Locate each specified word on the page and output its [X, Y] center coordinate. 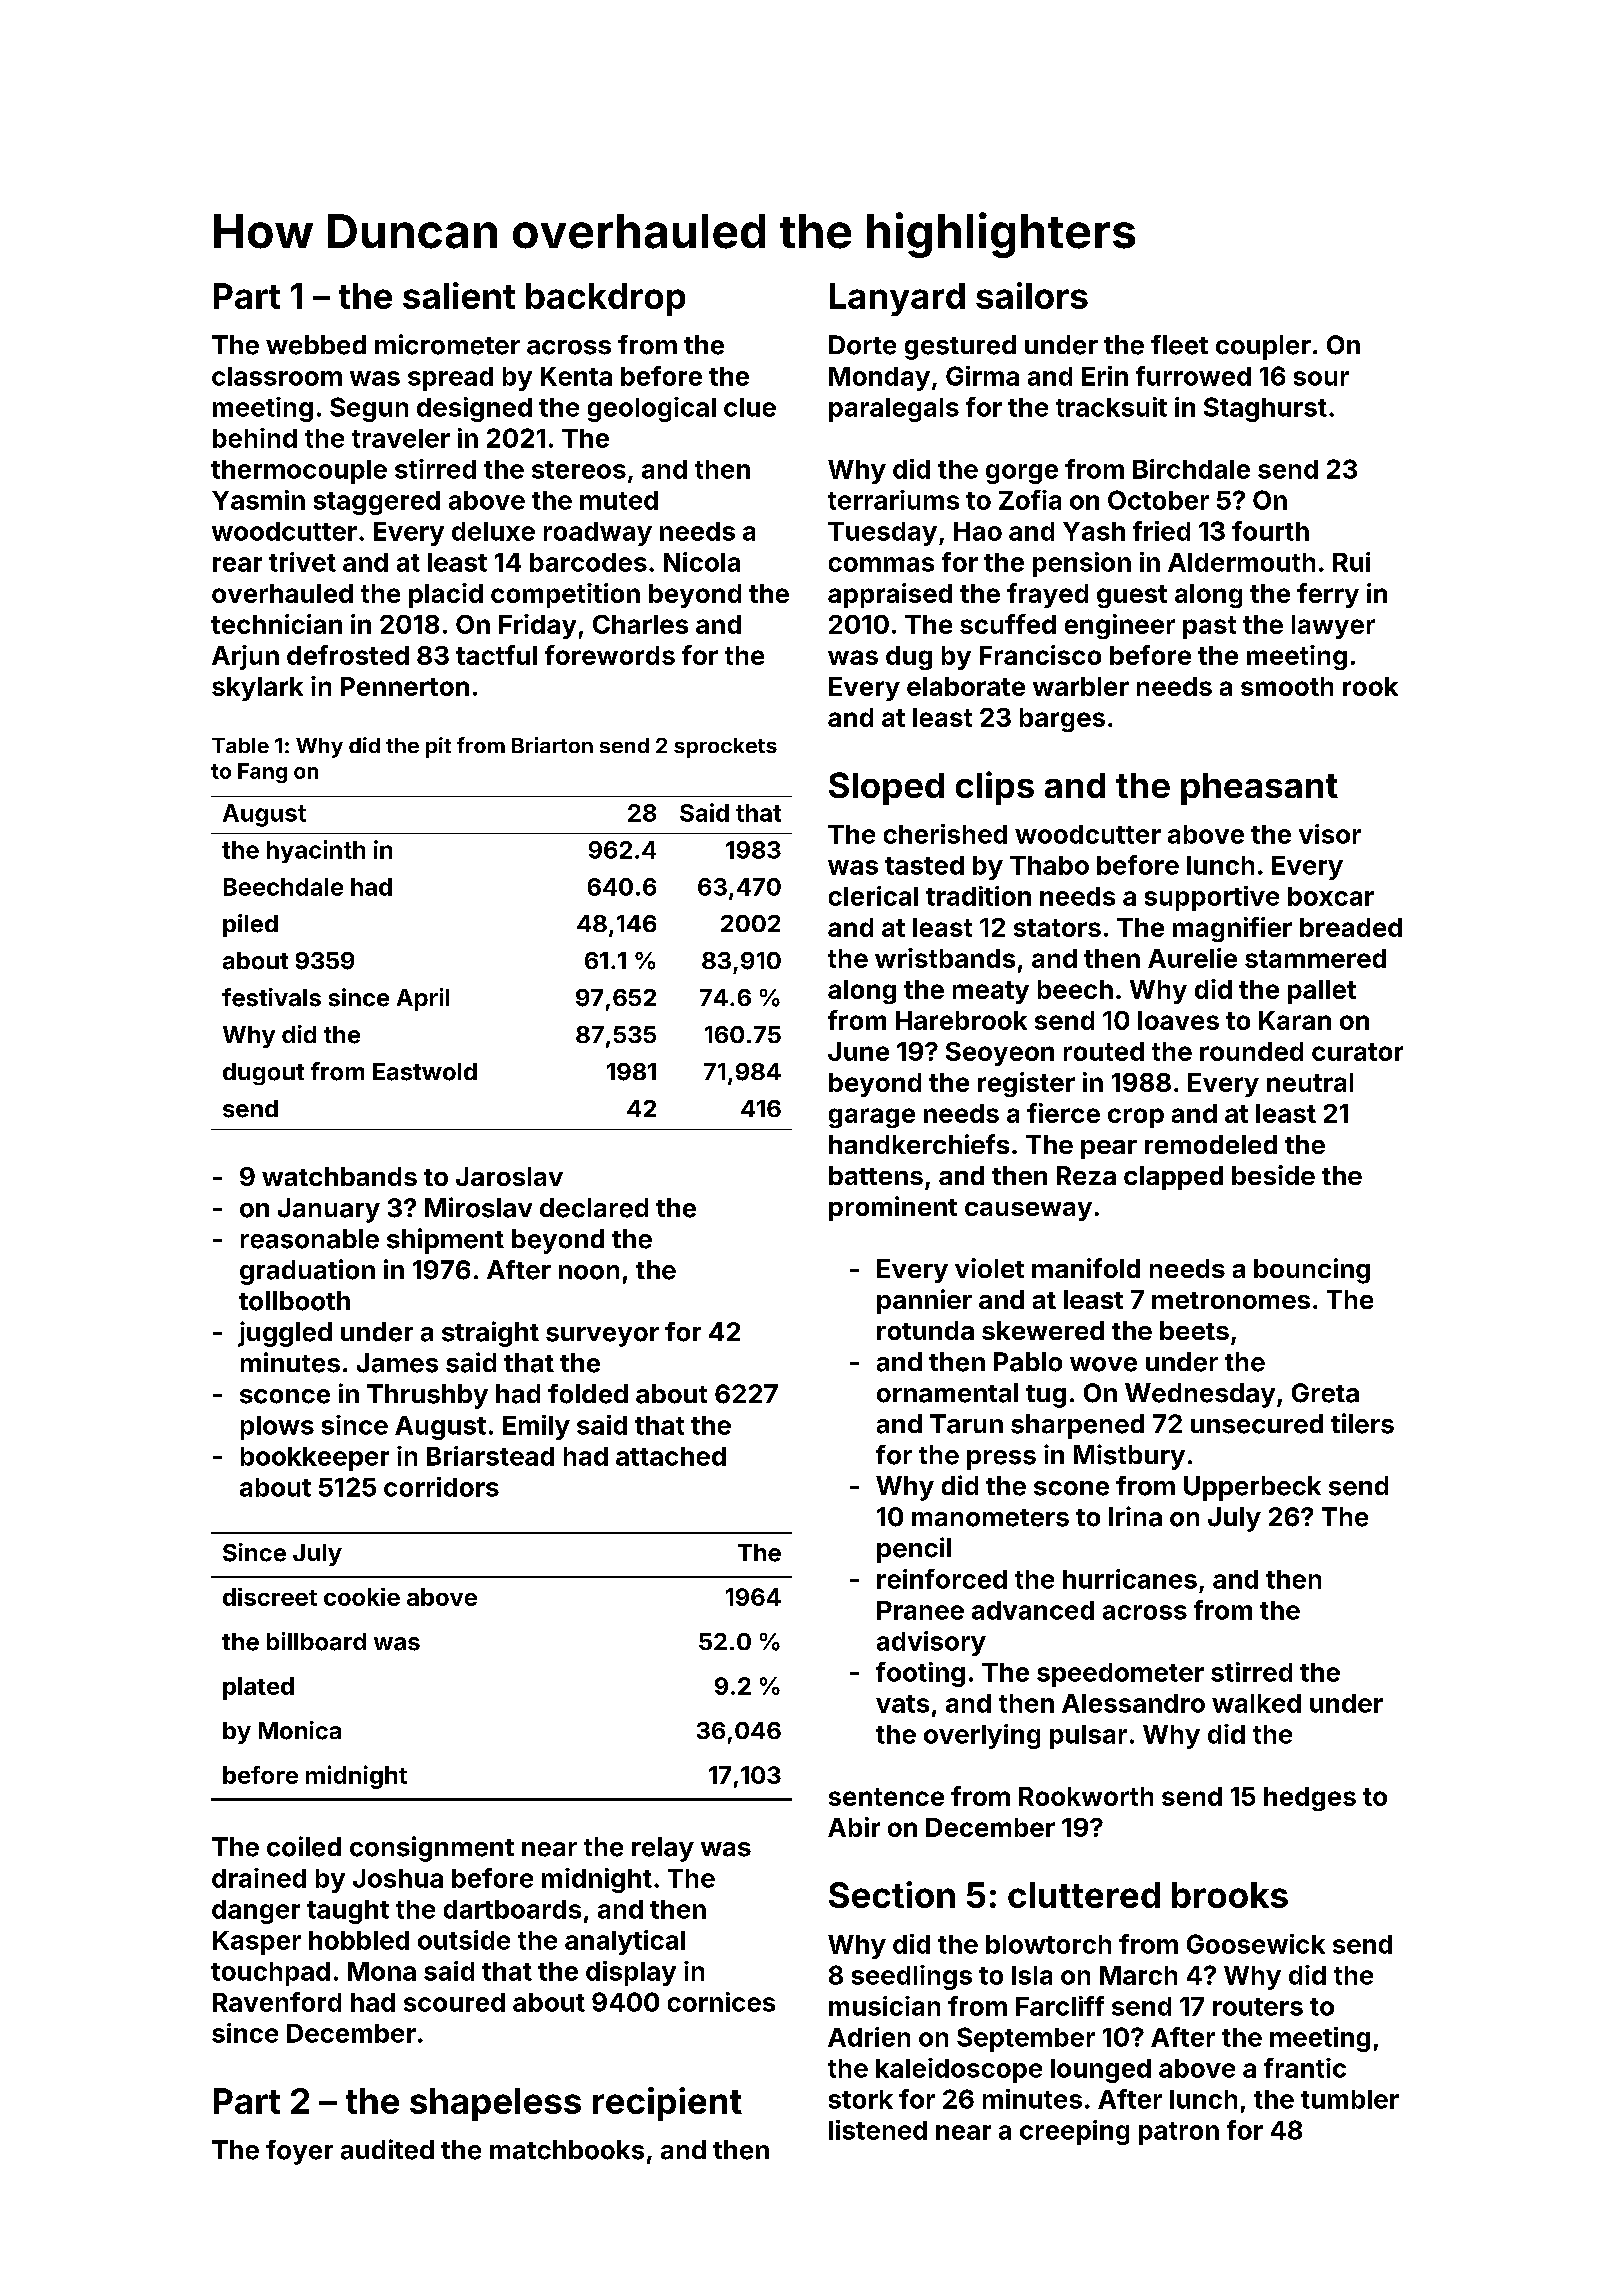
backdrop [605, 299]
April [423, 999]
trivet [302, 562]
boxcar [1331, 896]
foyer [299, 2152]
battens [876, 1175]
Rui [1351, 562]
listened [878, 2130]
